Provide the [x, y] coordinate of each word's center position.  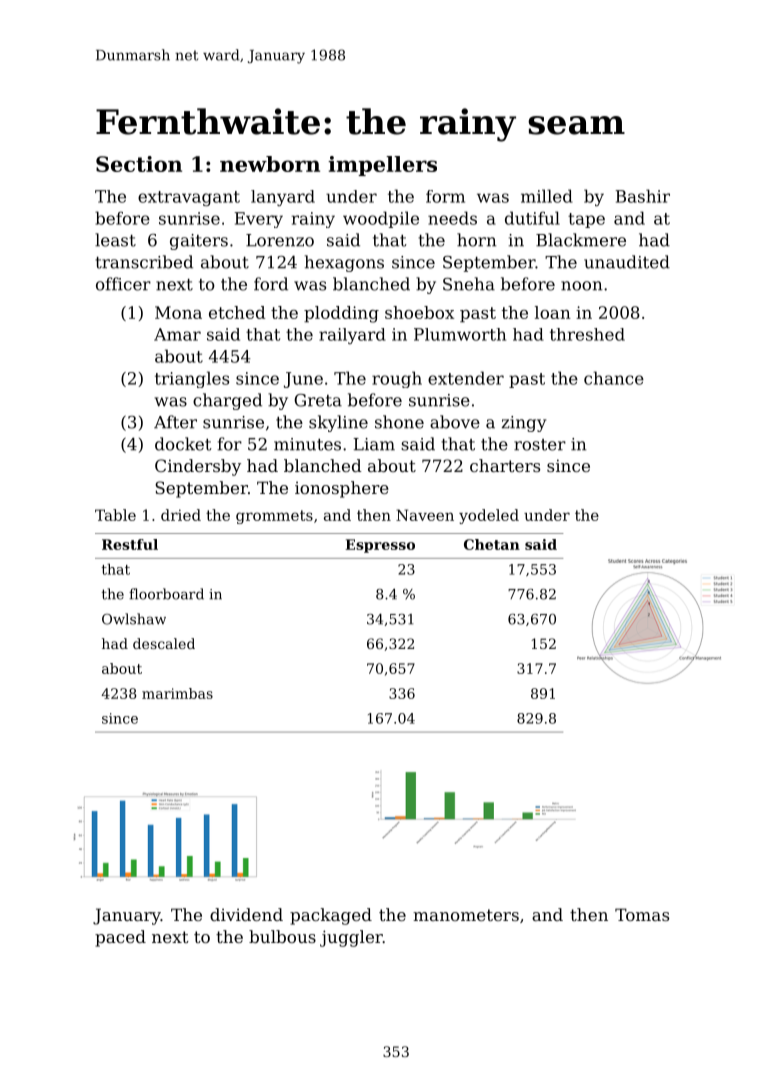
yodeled [489, 516]
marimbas [177, 693]
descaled [164, 643]
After [175, 422]
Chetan [492, 544]
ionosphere [342, 489]
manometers [466, 915]
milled [547, 196]
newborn [270, 164]
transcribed [144, 262]
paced [120, 938]
